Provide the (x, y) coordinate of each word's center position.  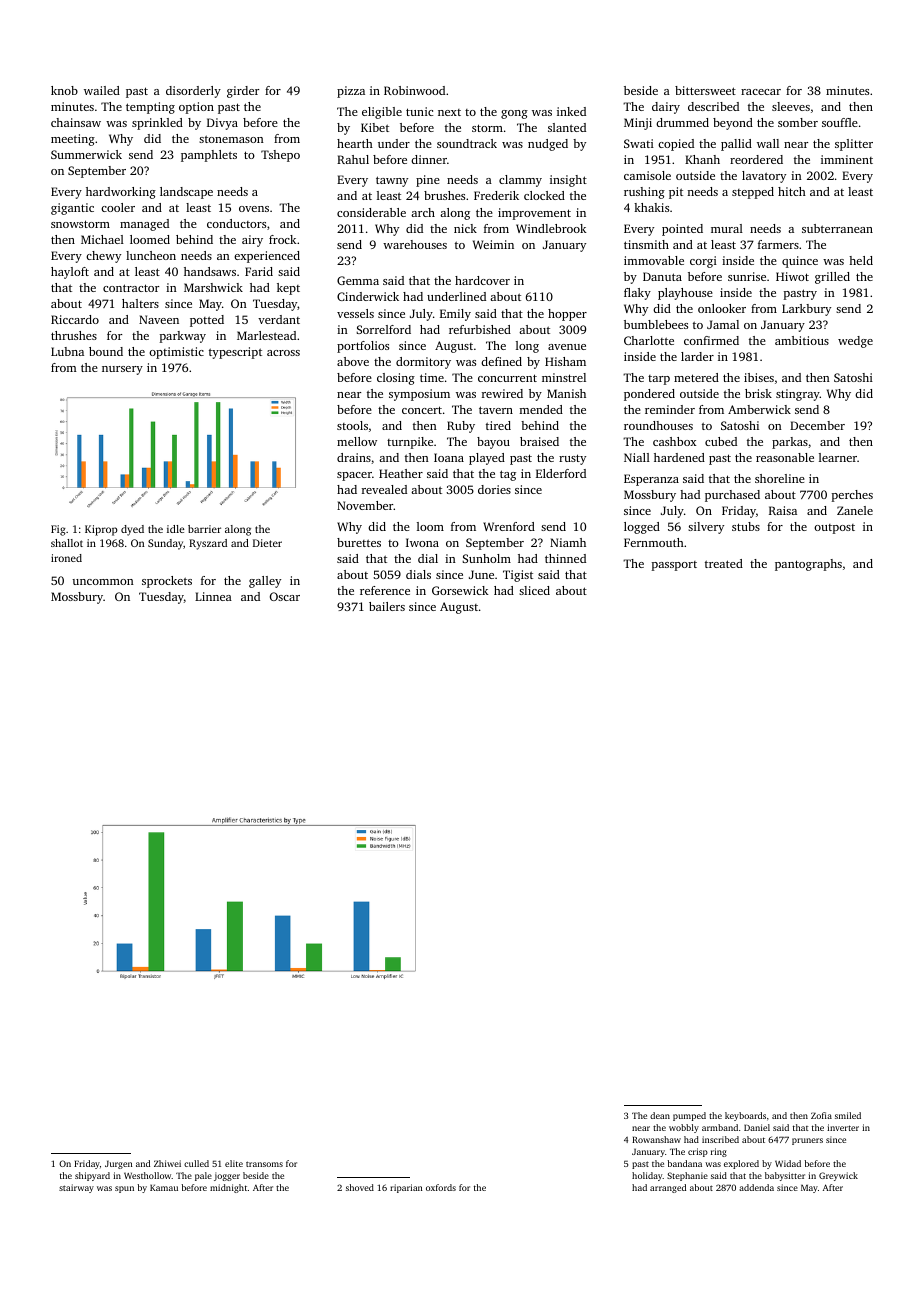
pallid (736, 145)
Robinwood (414, 90)
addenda (756, 1187)
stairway (76, 1188)
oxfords (441, 1187)
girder (243, 92)
